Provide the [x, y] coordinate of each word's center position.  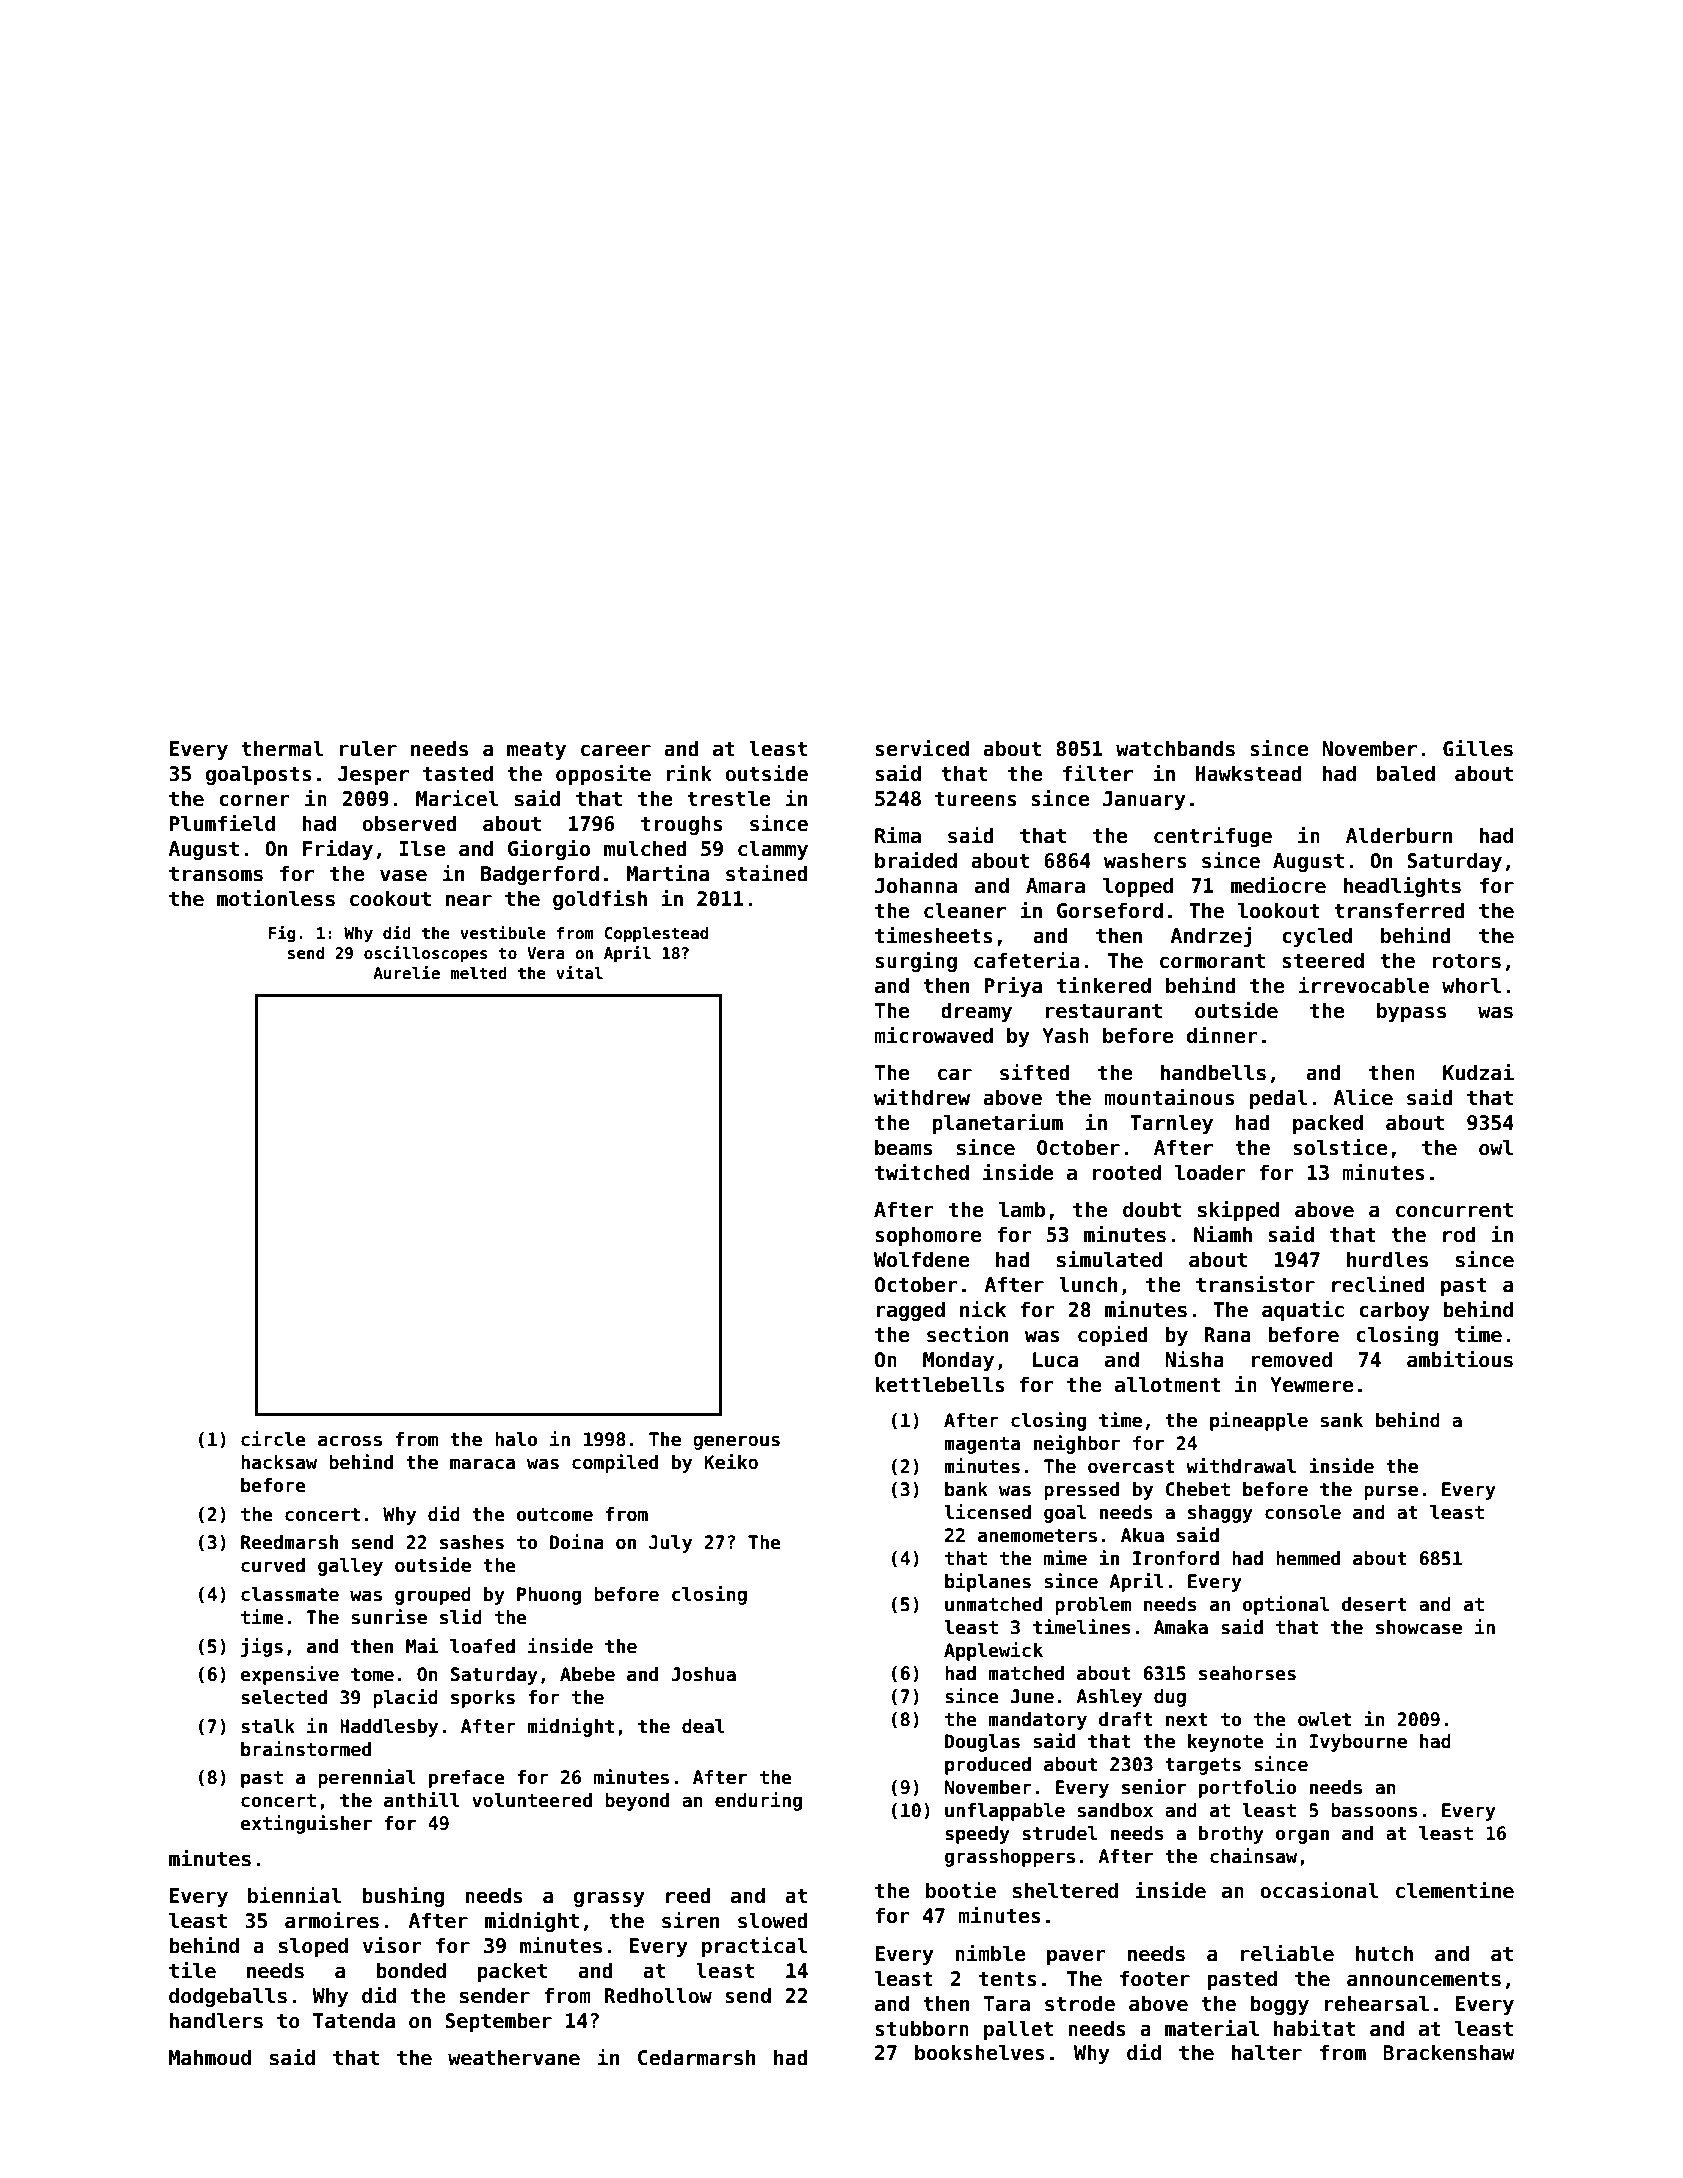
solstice [1340, 1147]
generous [736, 1442]
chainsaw [1253, 1856]
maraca [482, 1464]
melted [478, 973]
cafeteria [1027, 960]
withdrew [922, 1097]
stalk [268, 1726]
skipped [1238, 1211]
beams [904, 1147]
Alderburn [1399, 835]
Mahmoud [210, 2057]
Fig [282, 934]
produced [988, 1766]
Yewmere [1312, 1385]
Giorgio [549, 850]
